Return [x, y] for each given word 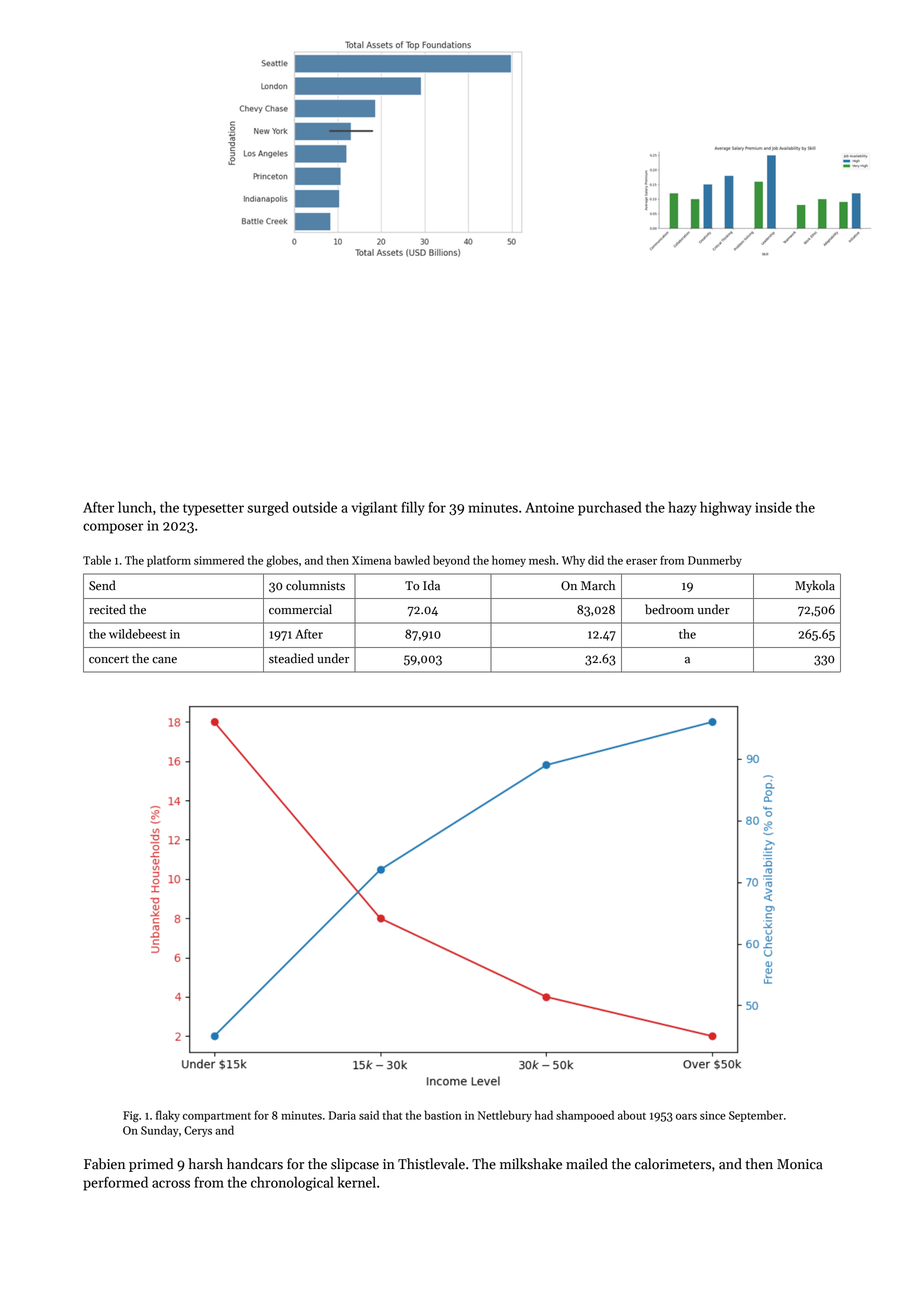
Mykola [815, 586]
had [544, 1115]
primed [151, 1165]
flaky [168, 1116]
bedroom [669, 609]
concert [109, 659]
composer [113, 528]
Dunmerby [715, 561]
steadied [291, 658]
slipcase [355, 1165]
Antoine [549, 507]
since [713, 1115]
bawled [412, 560]
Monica [800, 1164]
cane [164, 660]
